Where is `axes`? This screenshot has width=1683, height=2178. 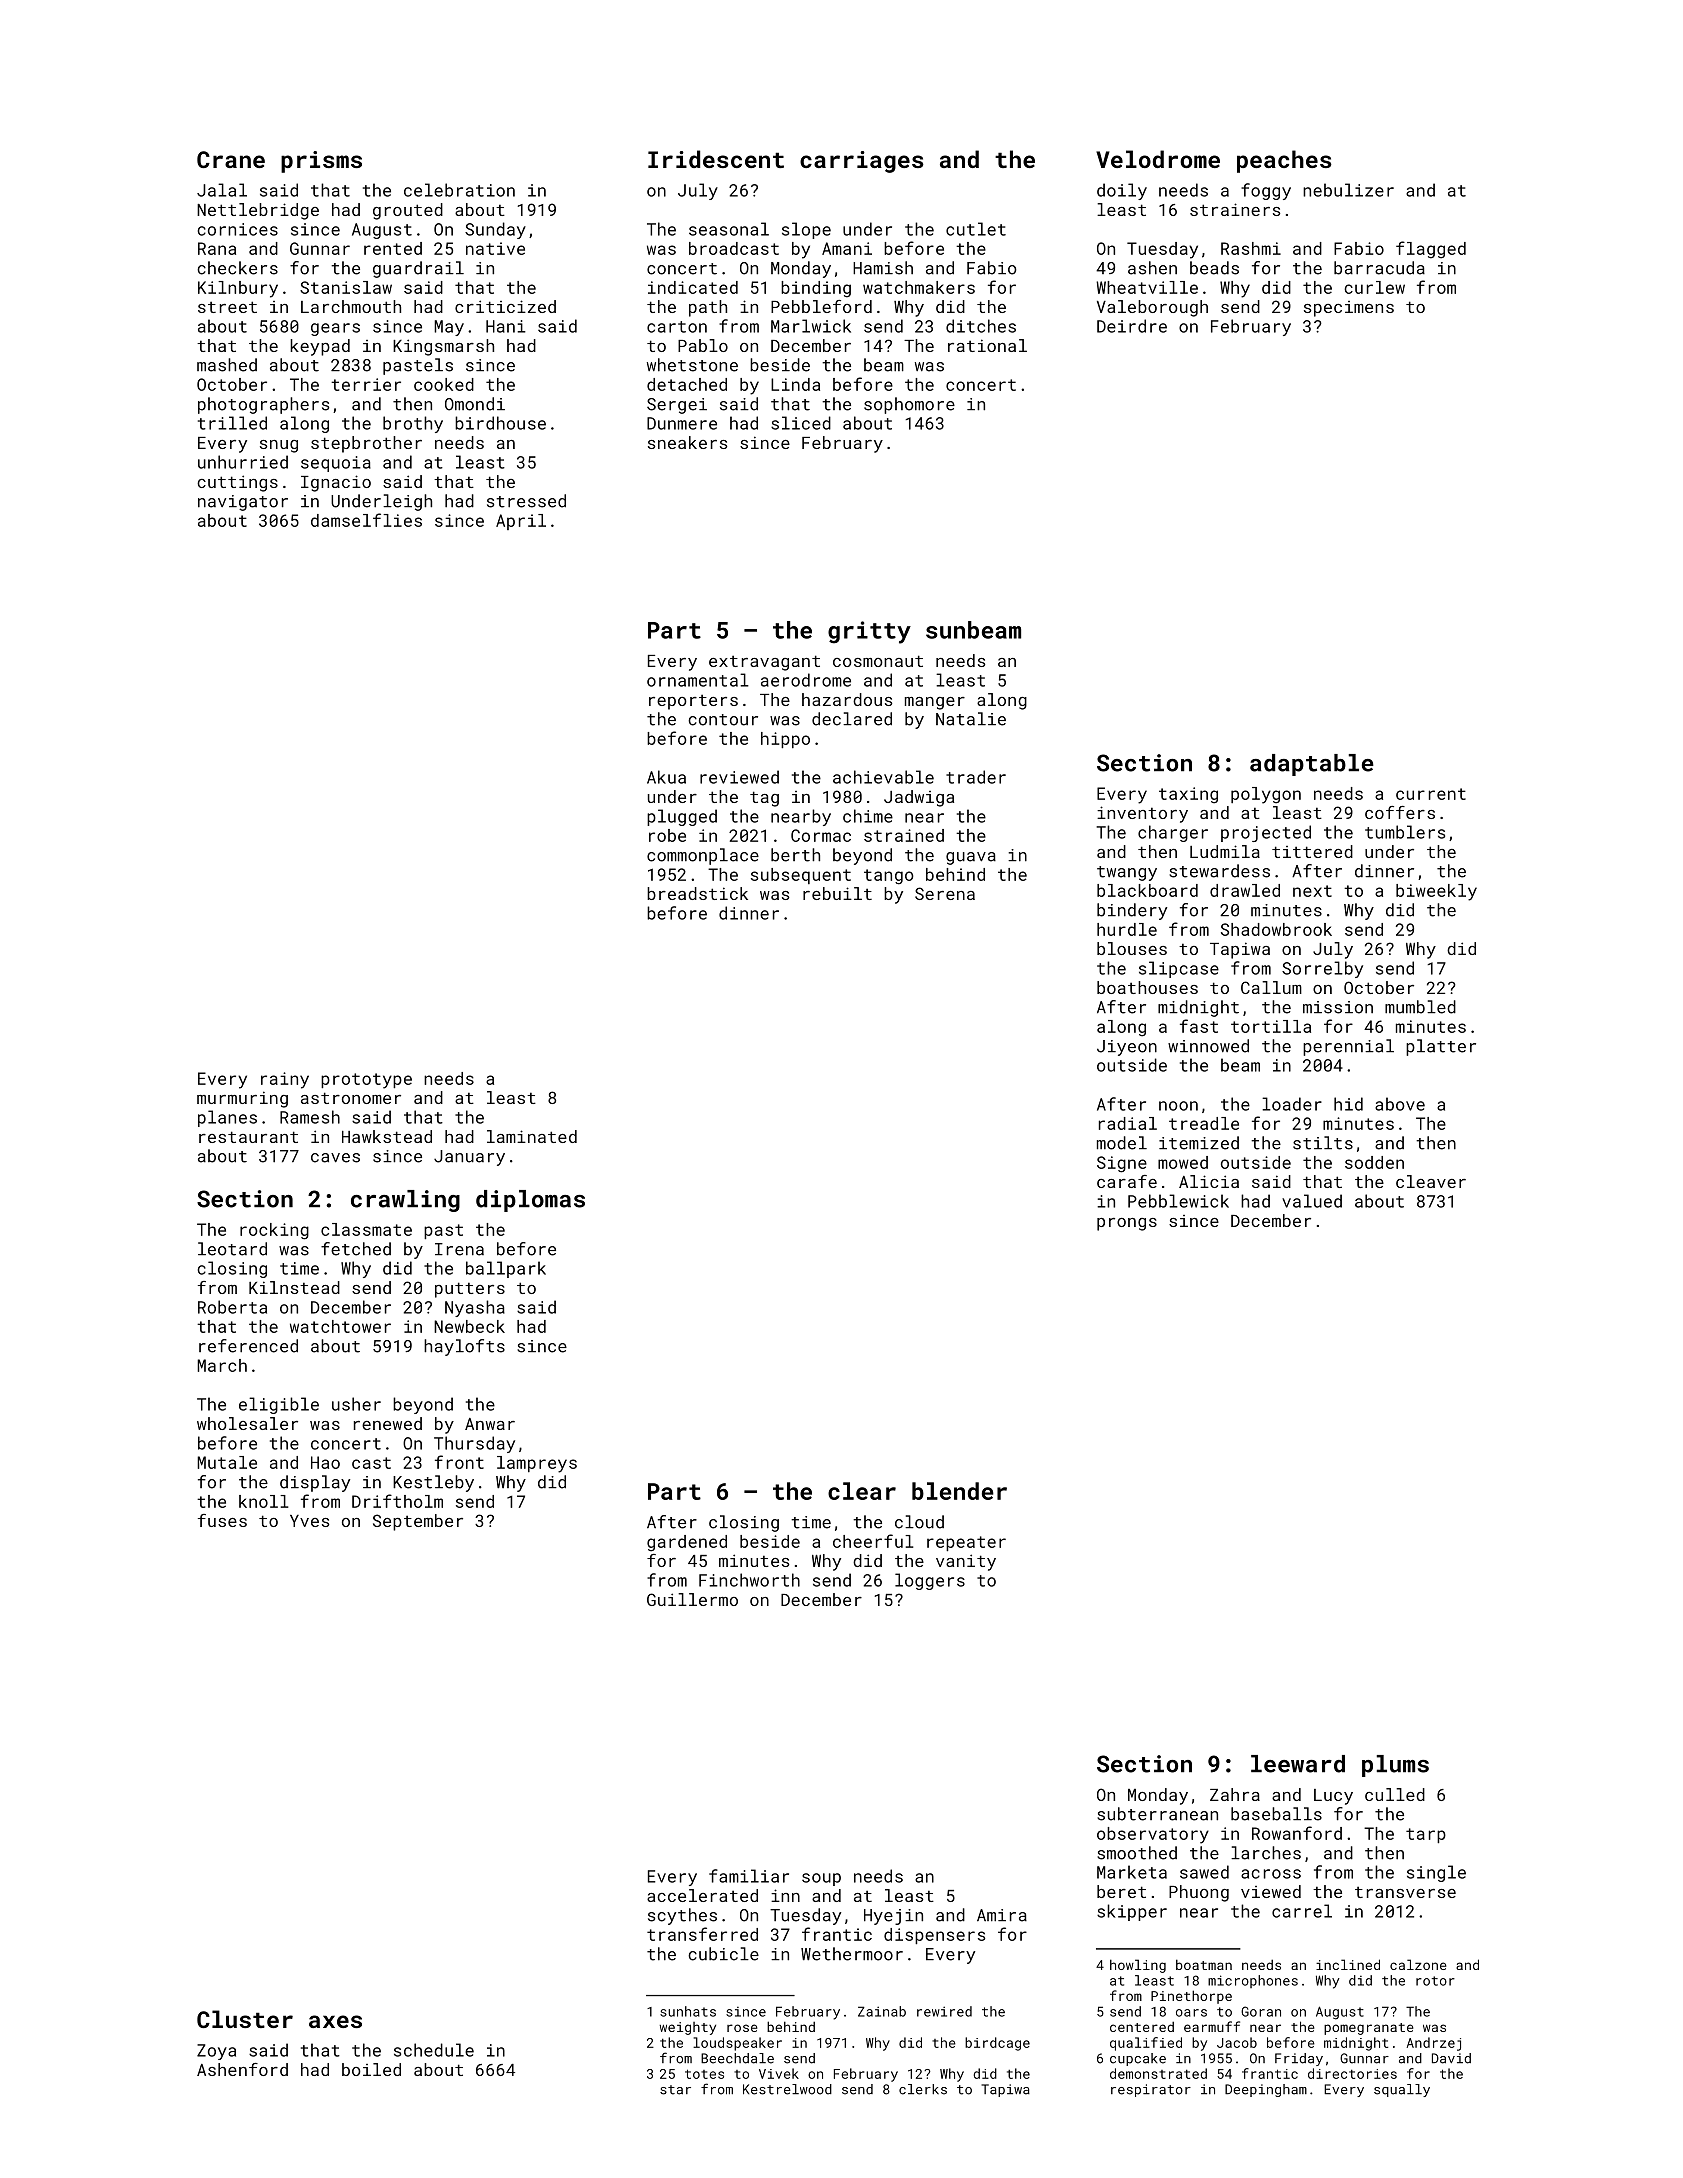 axes is located at coordinates (335, 2021).
